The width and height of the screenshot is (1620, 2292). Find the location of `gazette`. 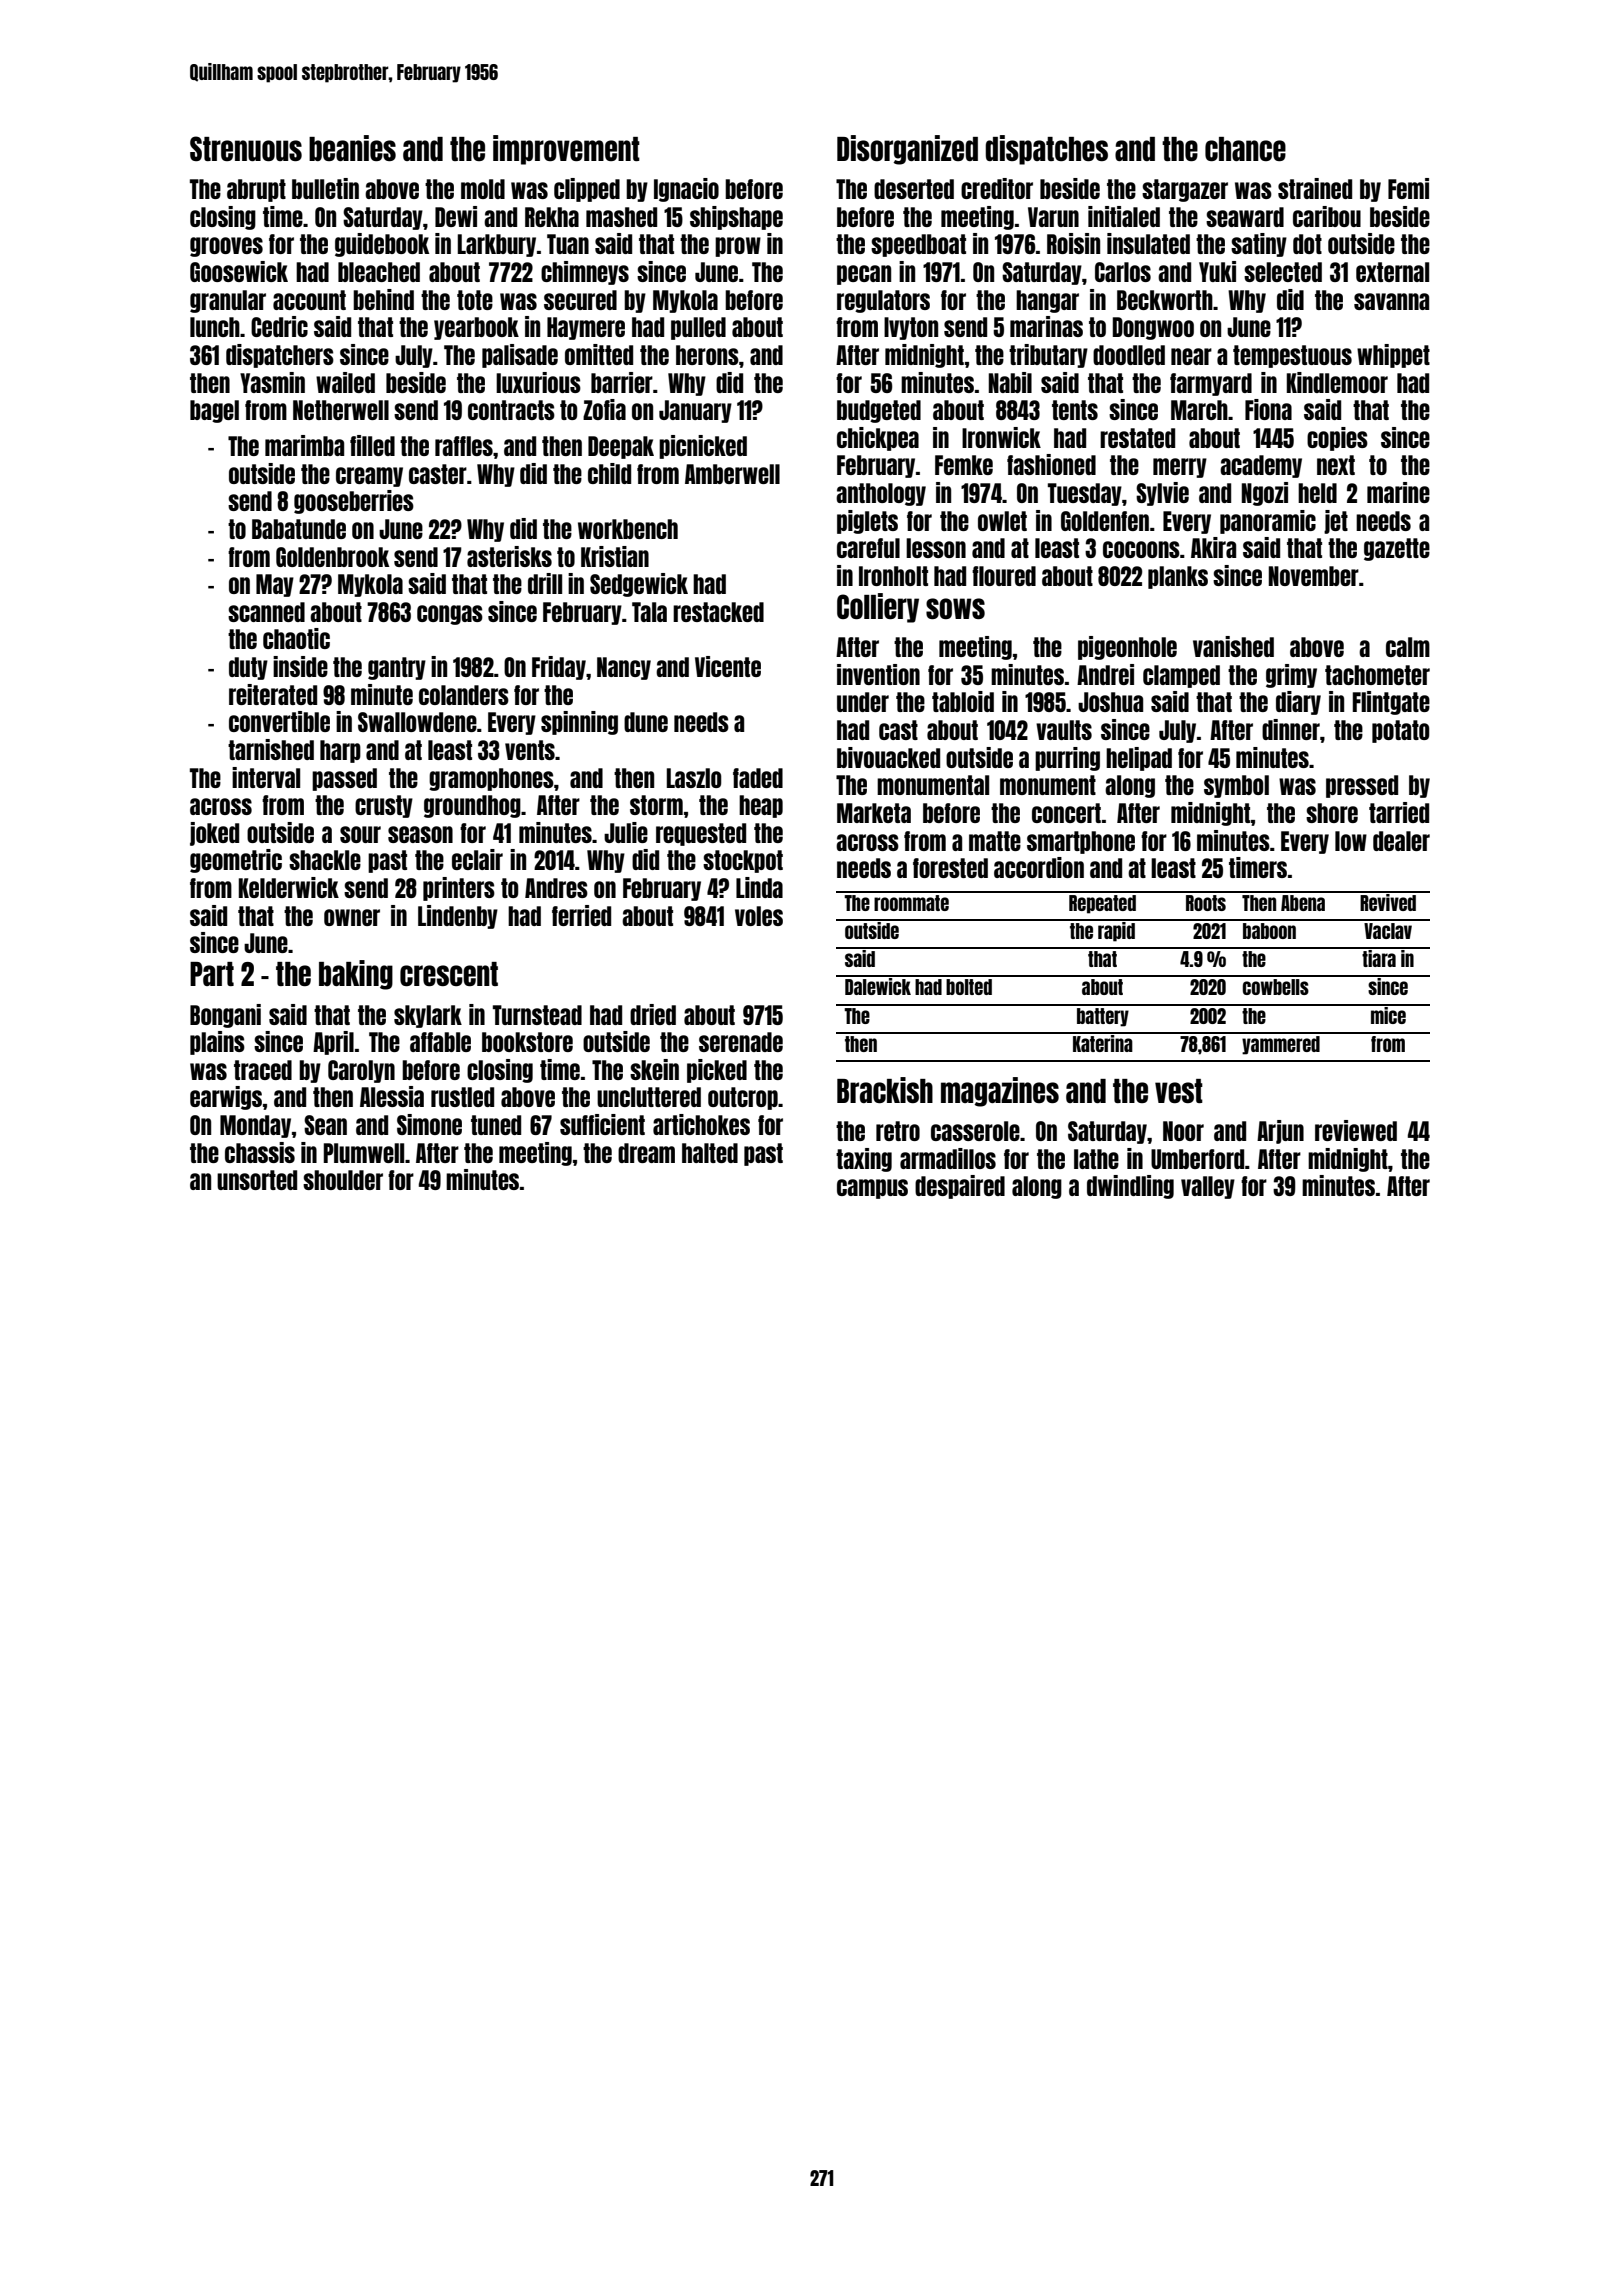

gazette is located at coordinates (1397, 549).
